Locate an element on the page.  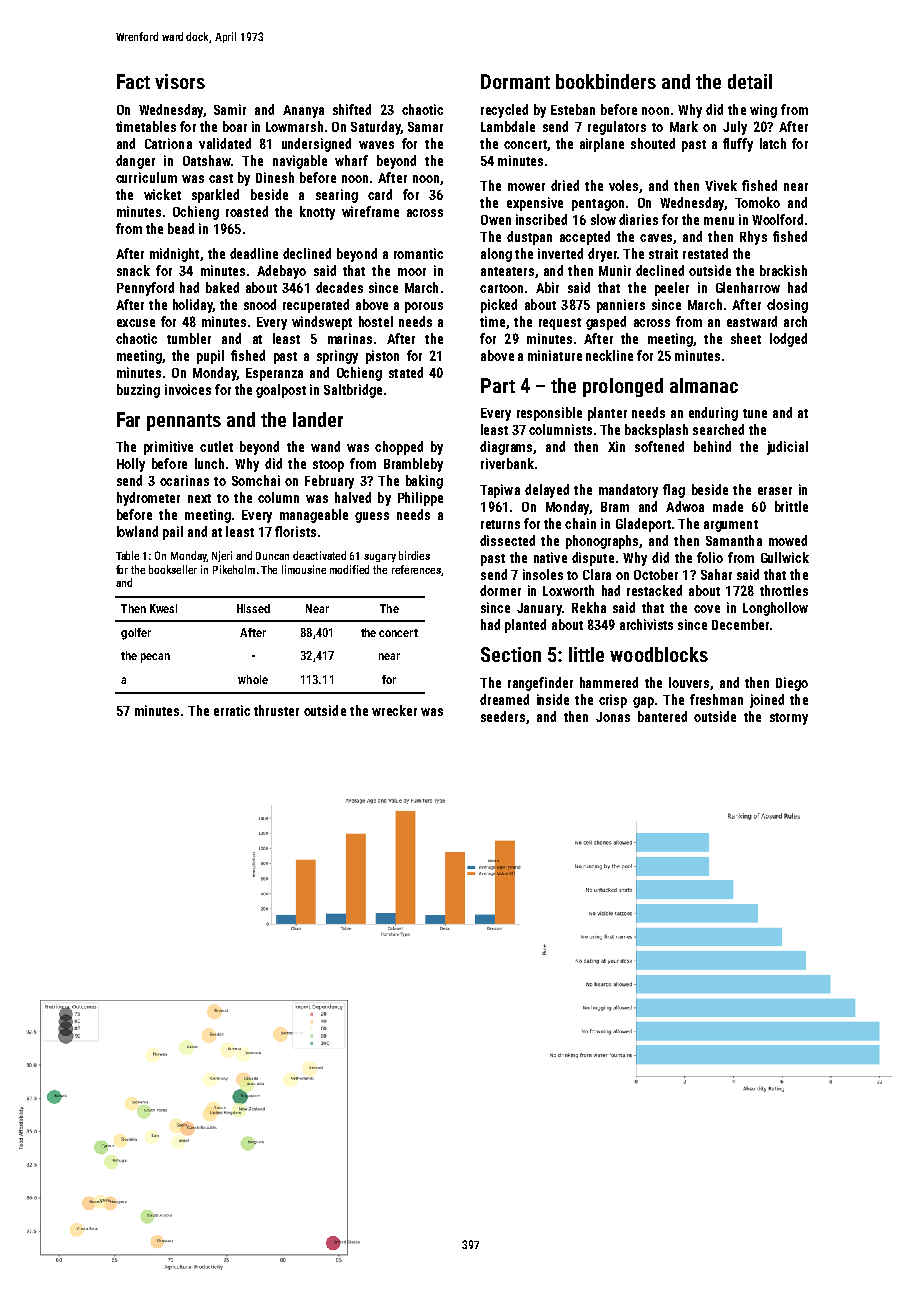
halved is located at coordinates (353, 497).
